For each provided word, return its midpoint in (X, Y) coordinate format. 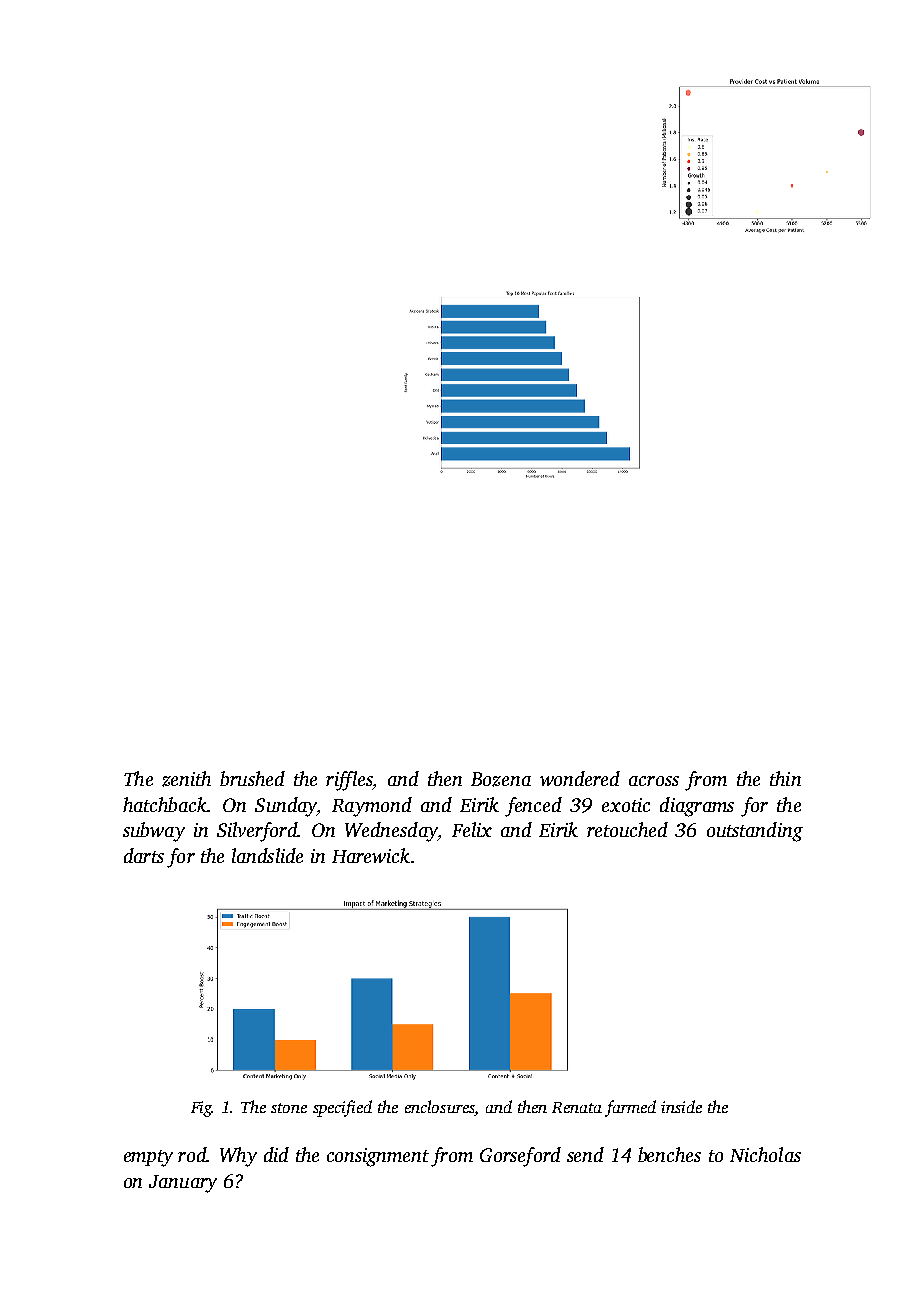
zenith (186, 779)
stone (289, 1108)
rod (192, 1154)
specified (342, 1108)
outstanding (755, 832)
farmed (630, 1108)
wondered (580, 778)
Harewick (371, 855)
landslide (267, 855)
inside (681, 1106)
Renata (577, 1107)
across (654, 781)
